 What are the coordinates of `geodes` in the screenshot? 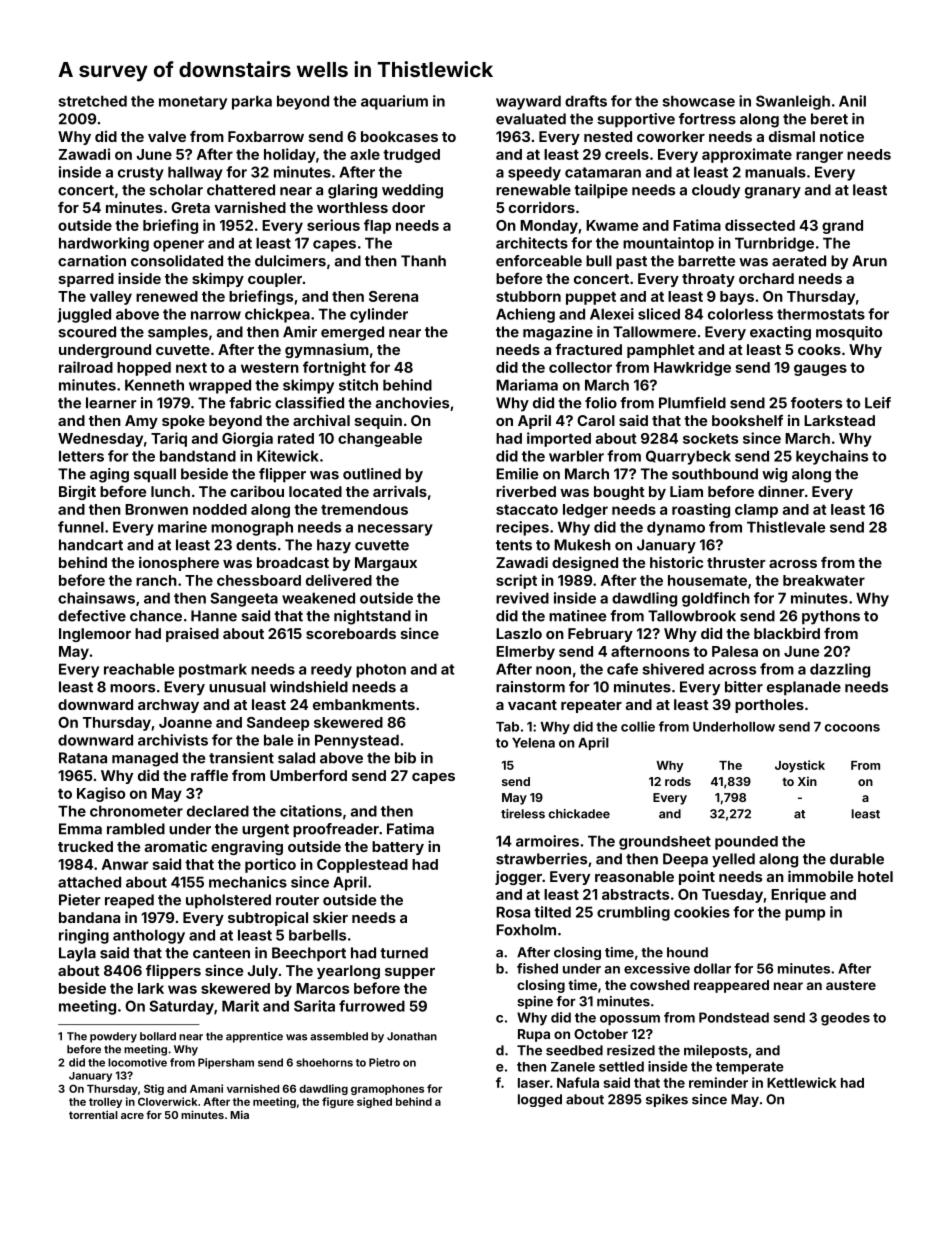 It's located at (845, 1019).
